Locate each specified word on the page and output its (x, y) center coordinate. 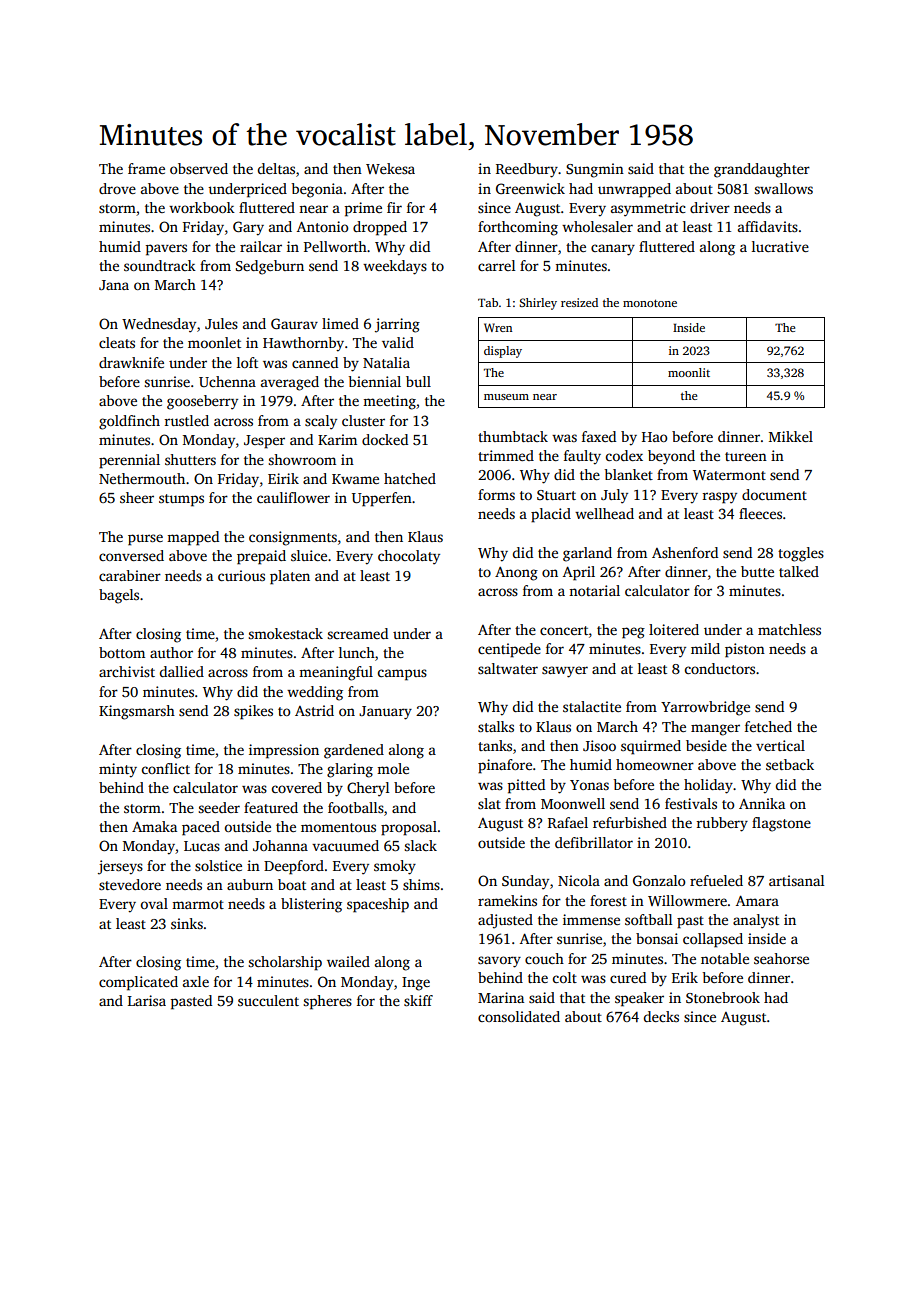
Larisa (147, 1000)
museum (506, 397)
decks (661, 1016)
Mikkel (791, 436)
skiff (418, 1000)
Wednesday (159, 325)
